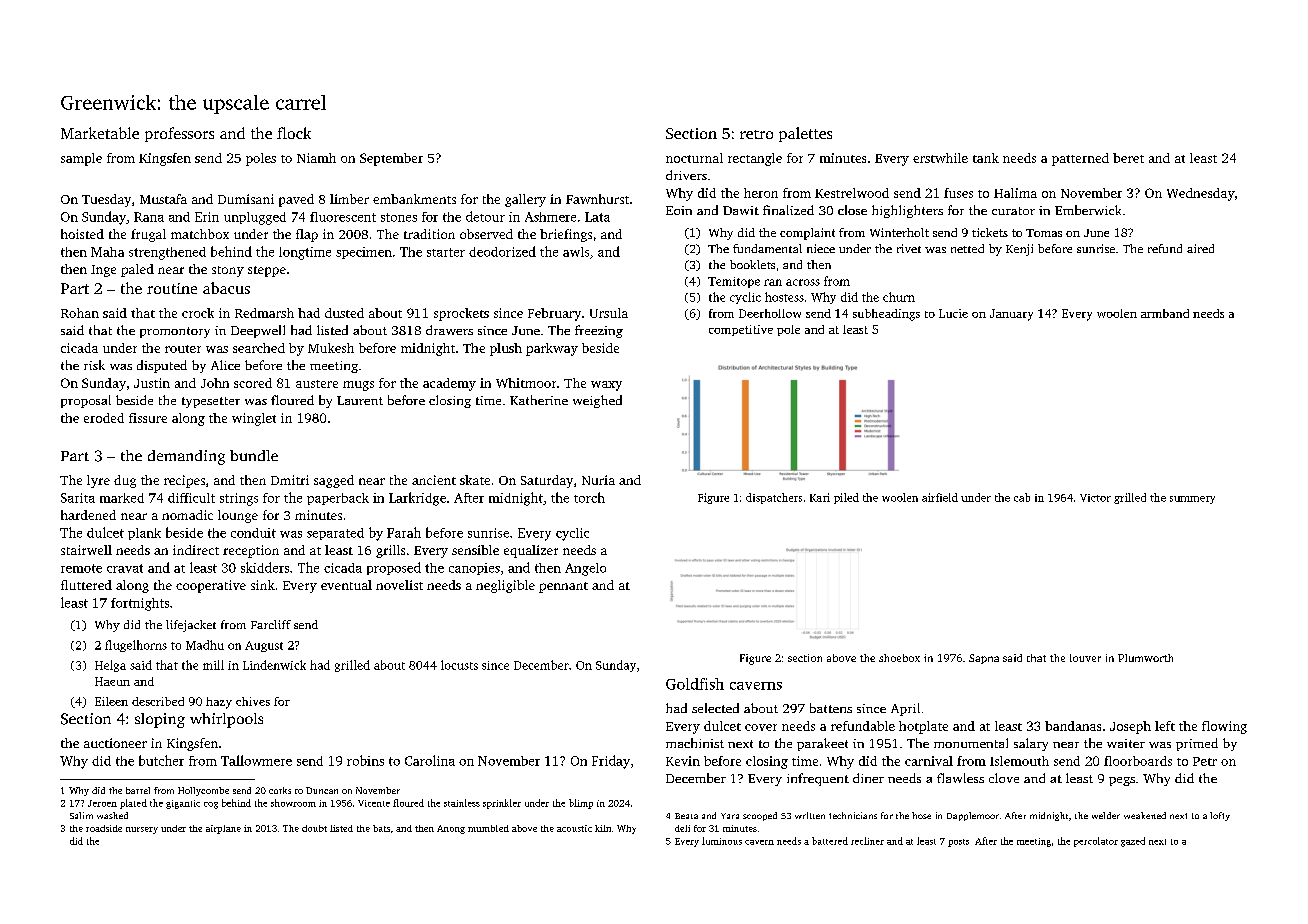  What do you see at coordinates (205, 645) in the screenshot?
I see `Madhu` at bounding box center [205, 645].
